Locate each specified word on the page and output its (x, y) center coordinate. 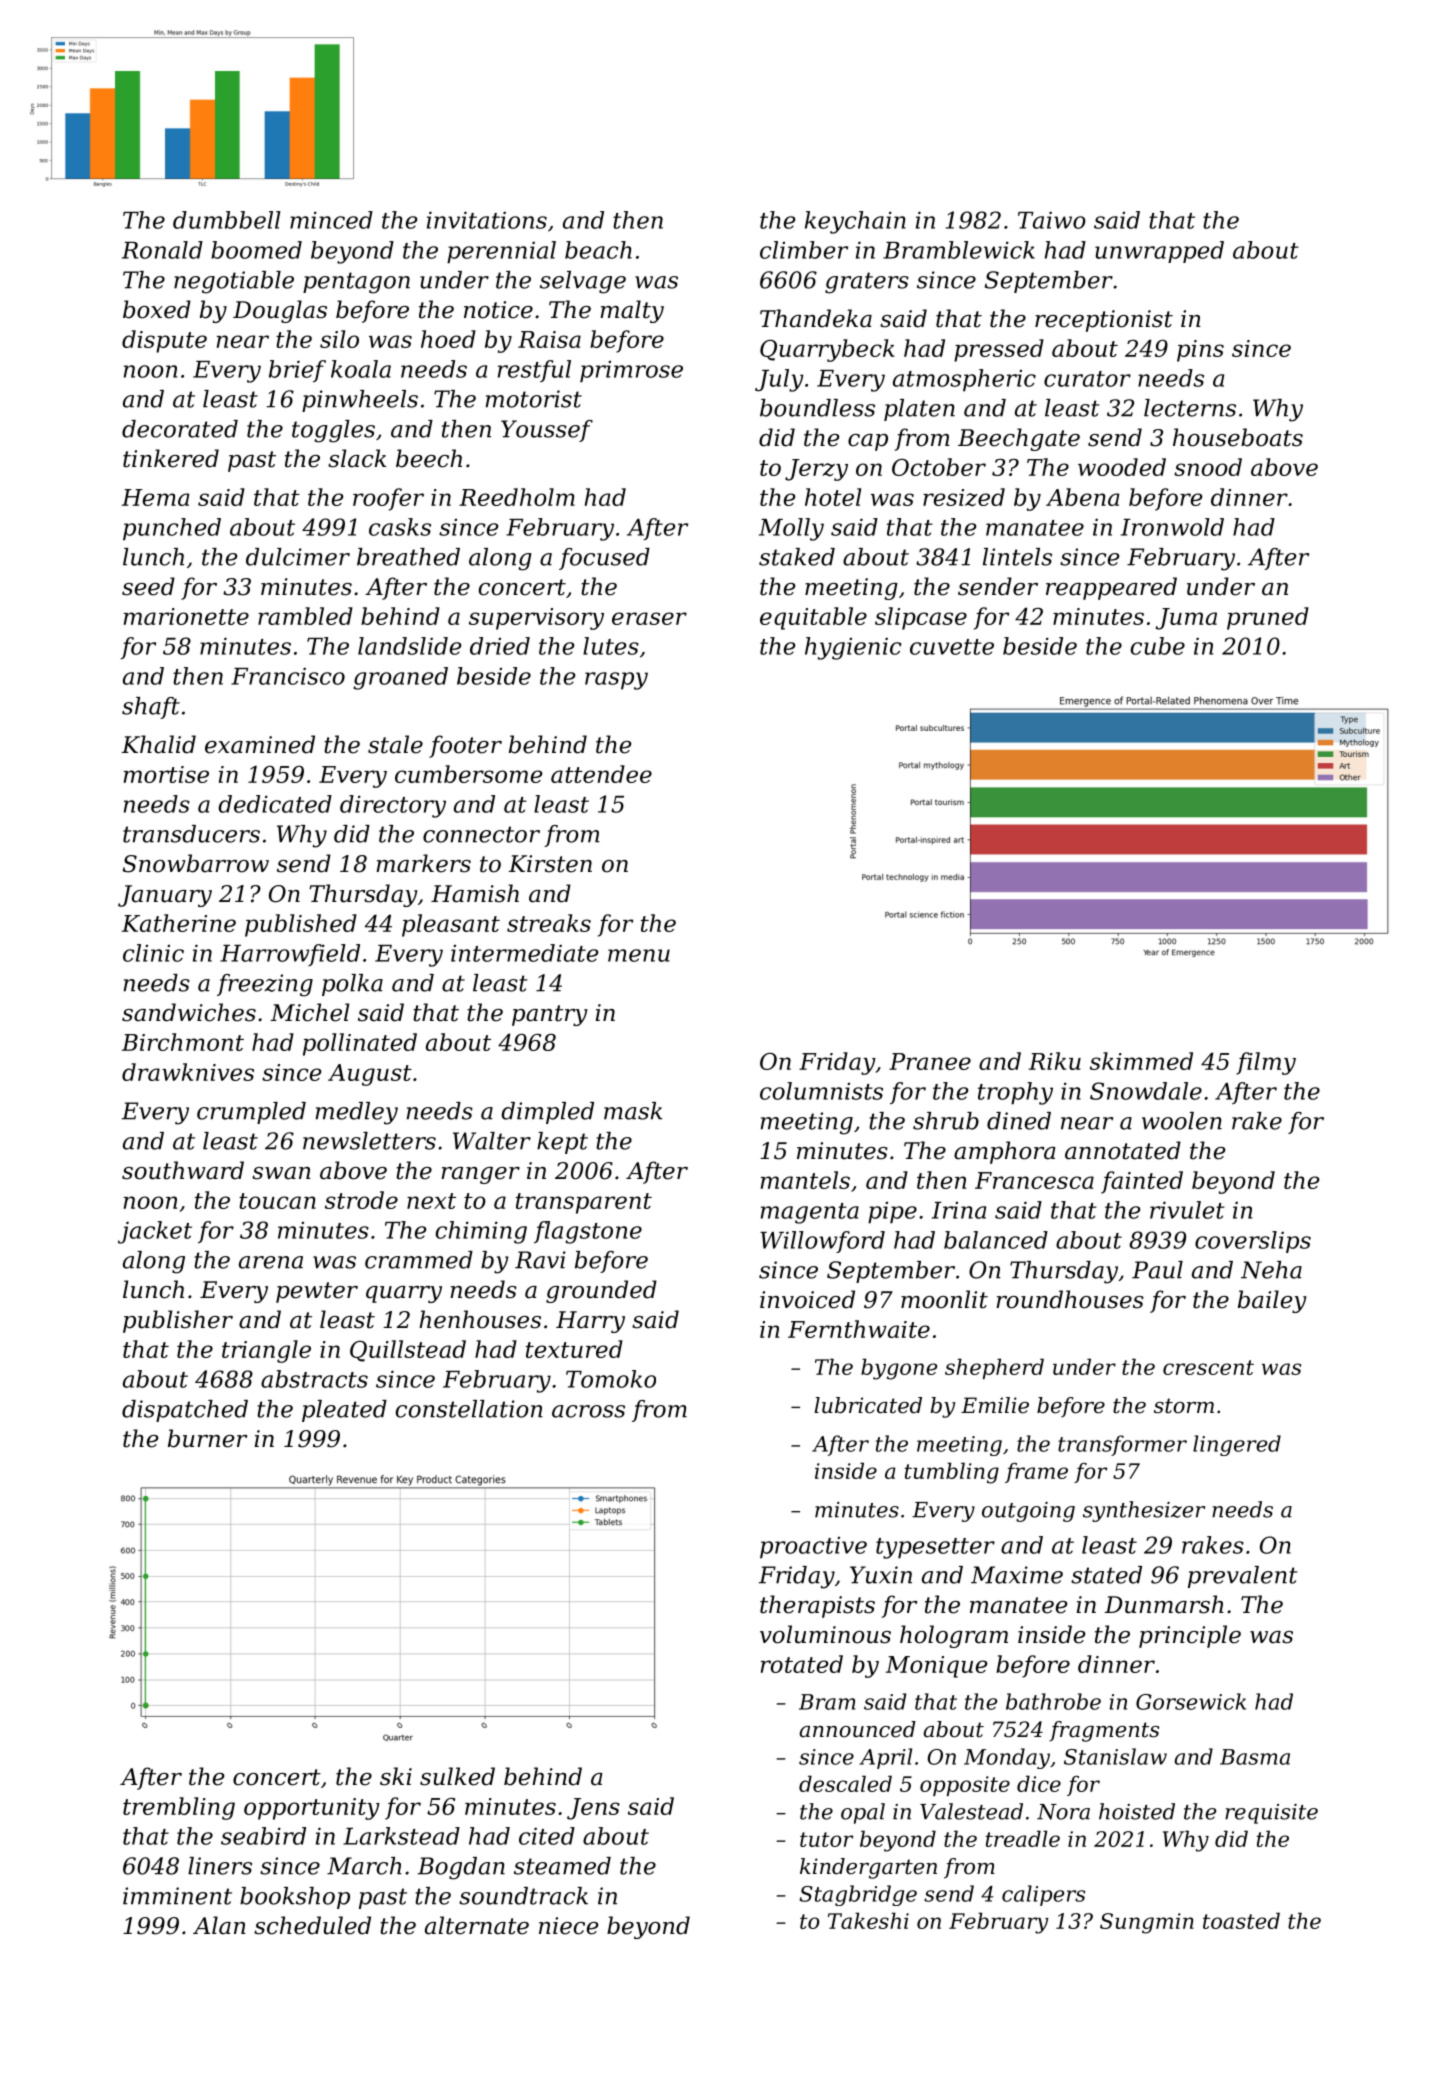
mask (633, 1111)
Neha (1271, 1270)
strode (361, 1200)
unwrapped (1159, 252)
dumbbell (227, 220)
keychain (855, 222)
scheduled (312, 1925)
